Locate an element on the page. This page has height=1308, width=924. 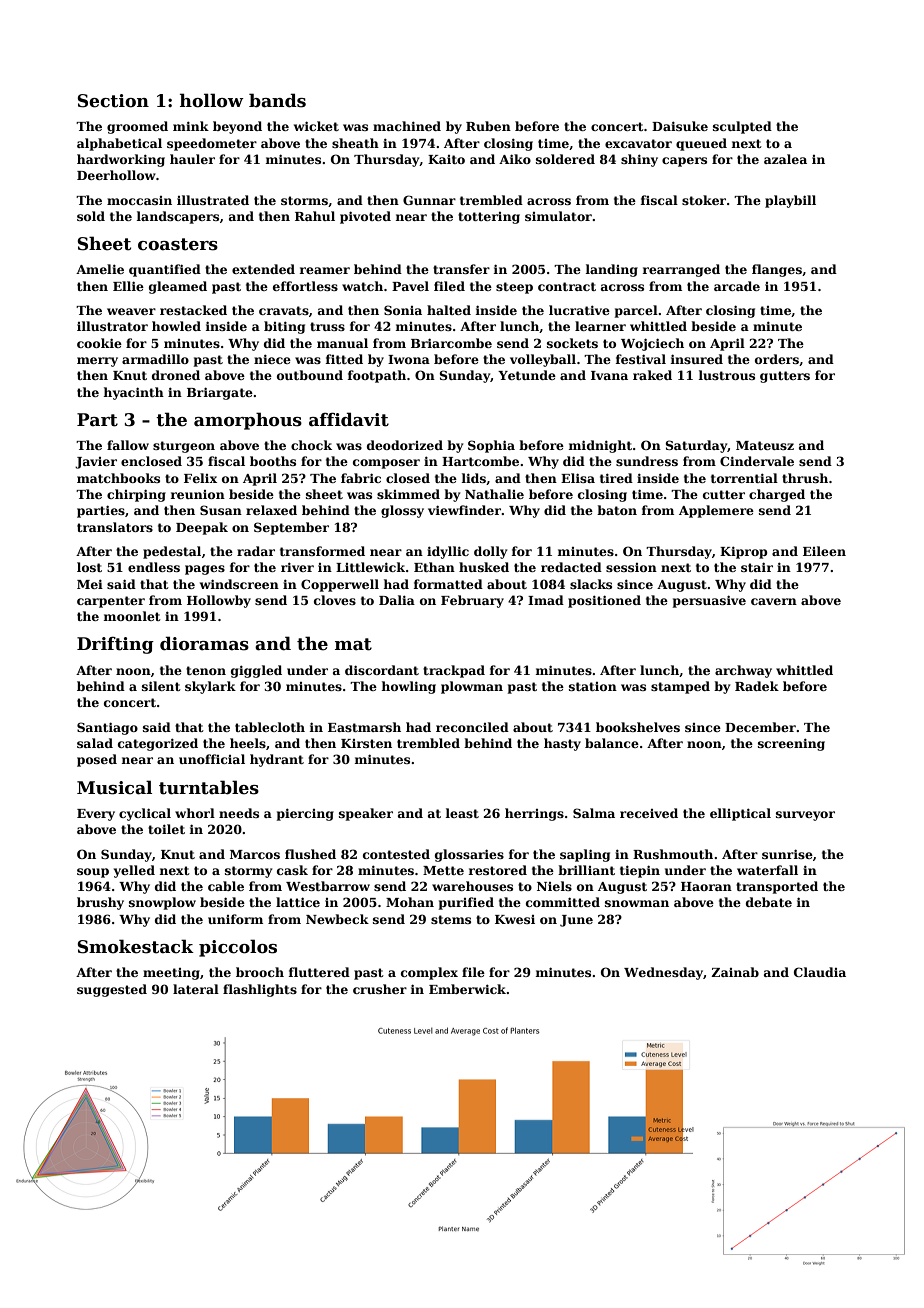
coasters is located at coordinates (178, 244).
